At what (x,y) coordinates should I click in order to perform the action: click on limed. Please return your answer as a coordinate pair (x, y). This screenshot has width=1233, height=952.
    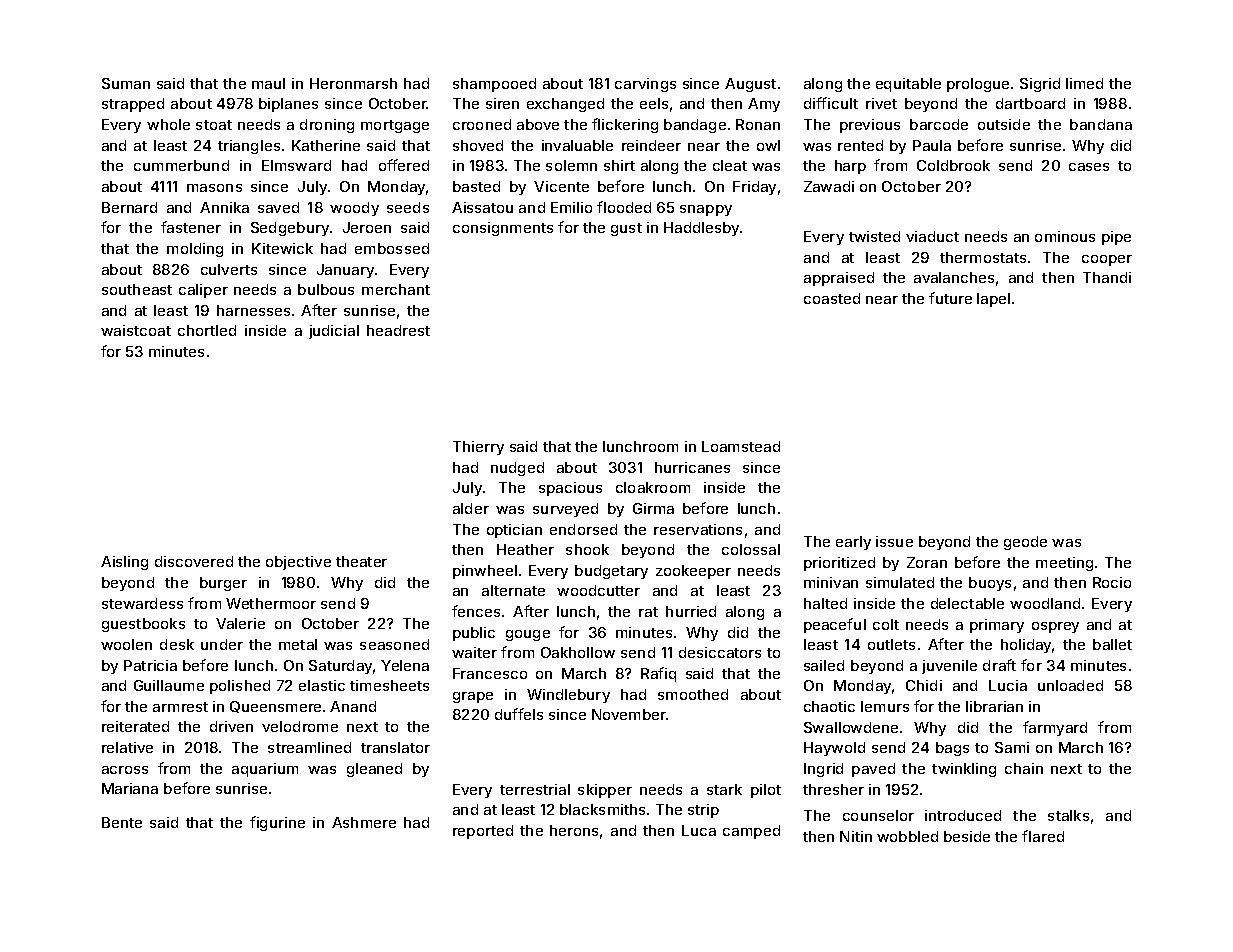
    Looking at the image, I should click on (1084, 83).
